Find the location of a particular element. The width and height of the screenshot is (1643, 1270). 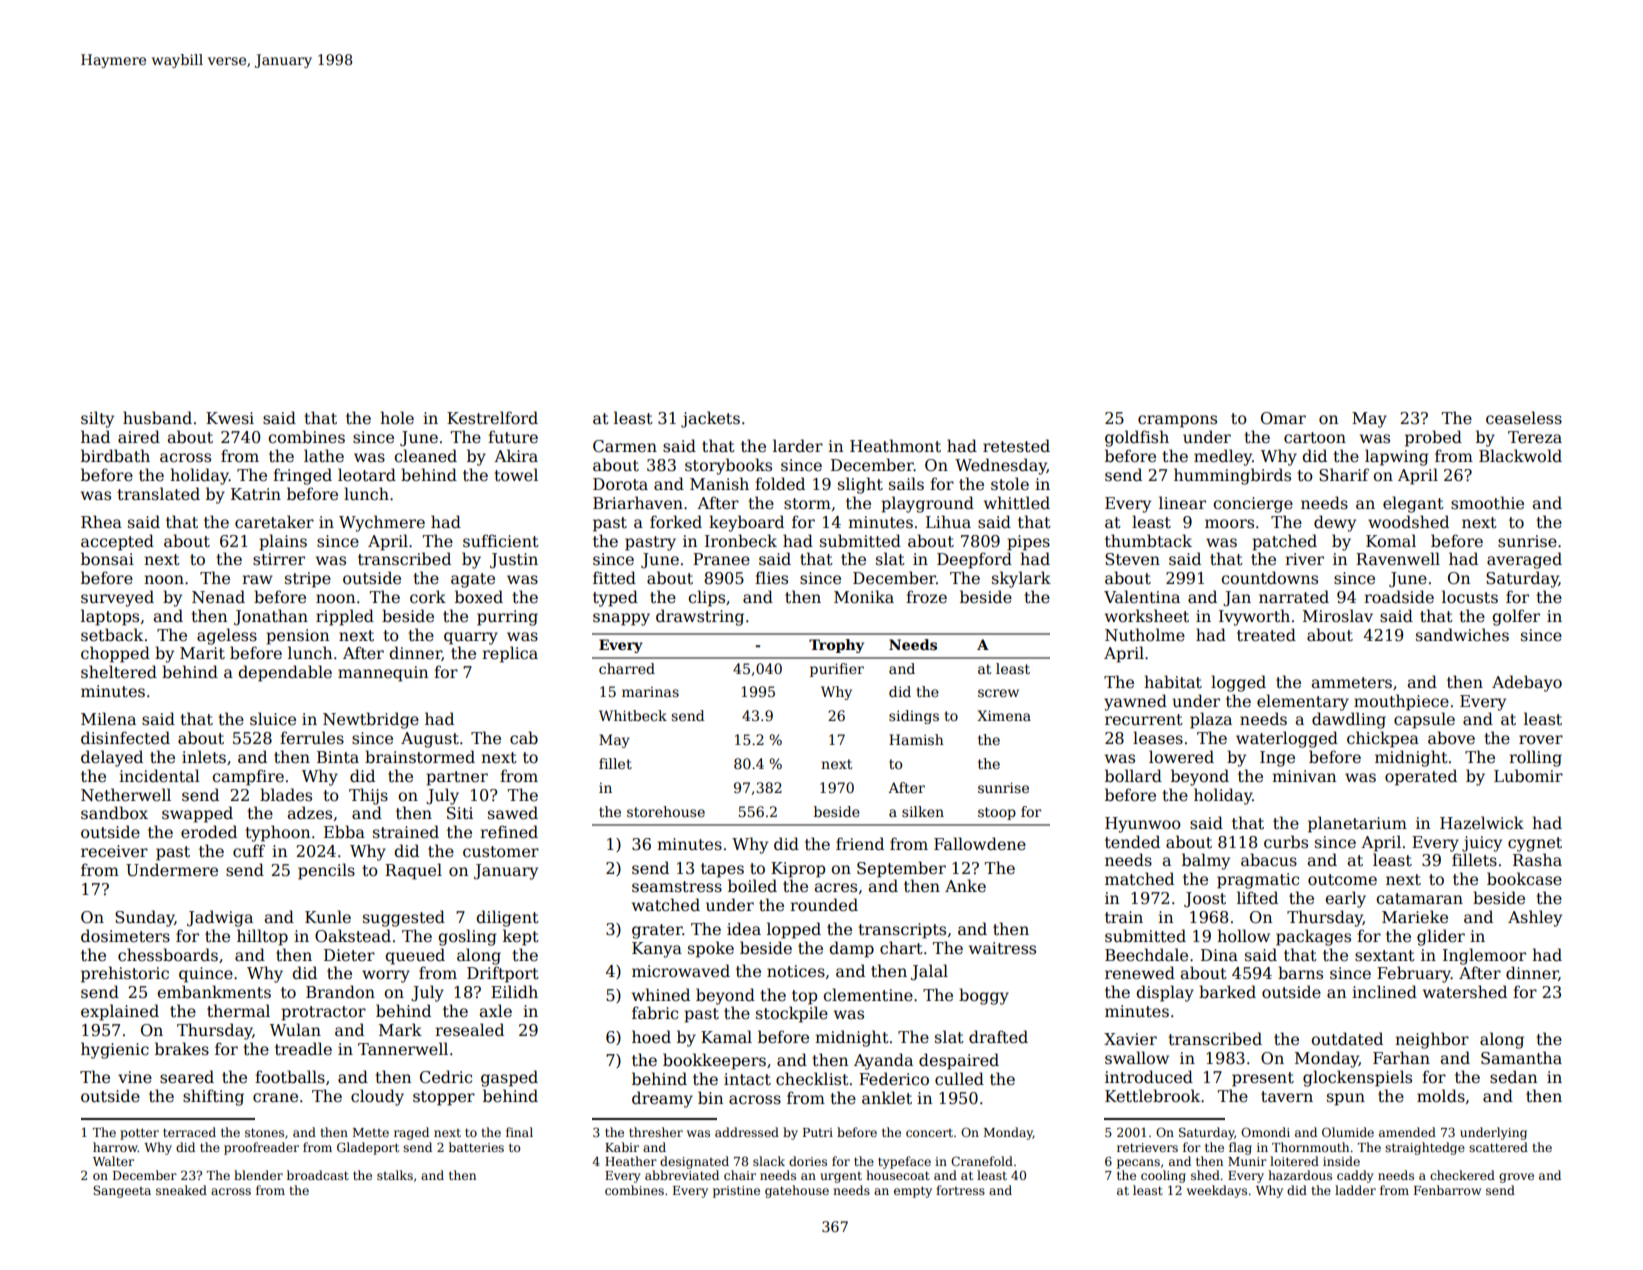

pecans is located at coordinates (1138, 1164).
